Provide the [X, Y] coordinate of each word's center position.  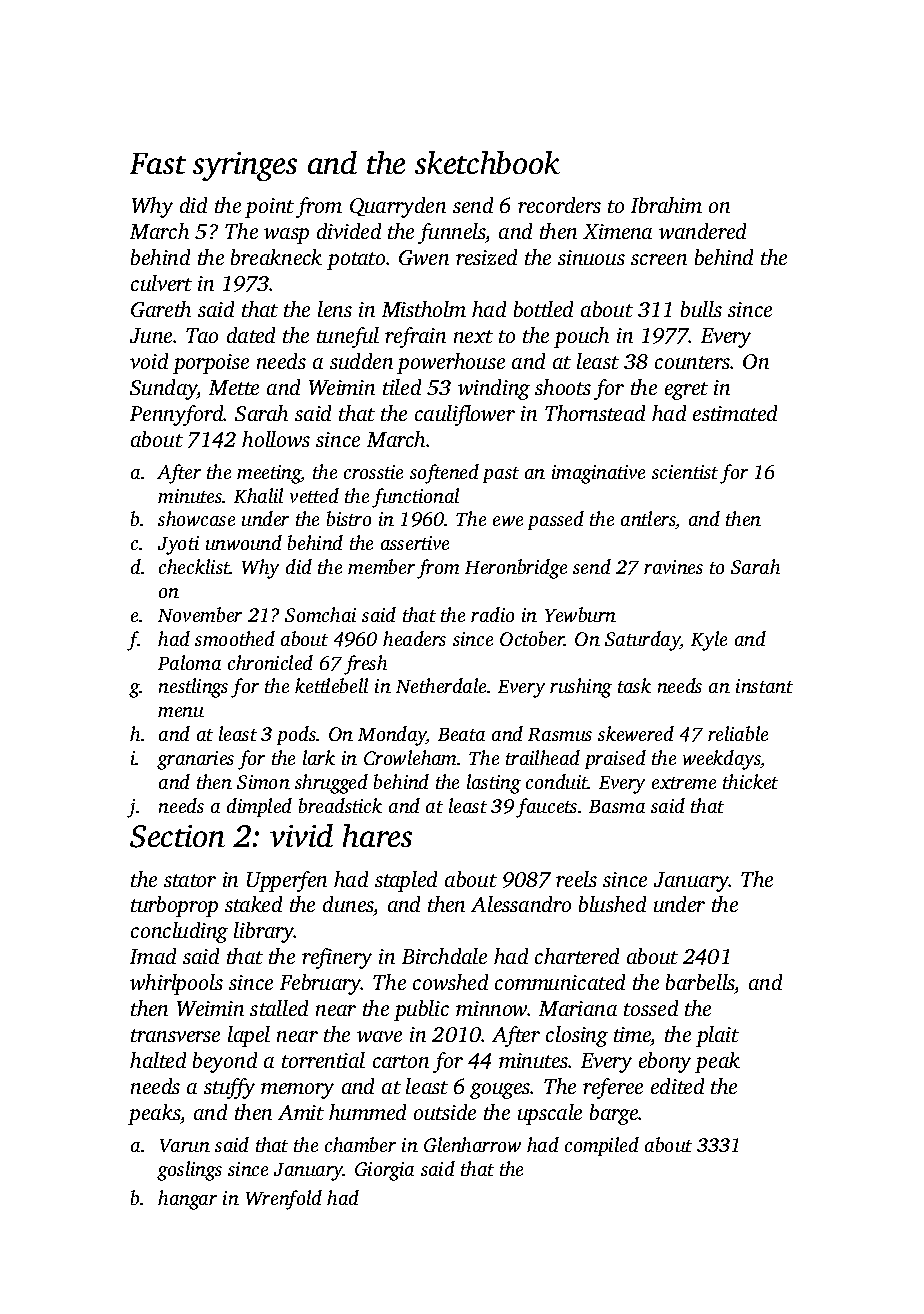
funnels [452, 233]
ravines [673, 567]
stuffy [229, 1088]
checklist [194, 566]
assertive [415, 543]
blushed [612, 904]
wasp [286, 236]
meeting [269, 474]
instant [764, 686]
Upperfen [287, 881]
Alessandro [521, 904]
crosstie [373, 472]
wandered [702, 231]
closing [577, 1036]
